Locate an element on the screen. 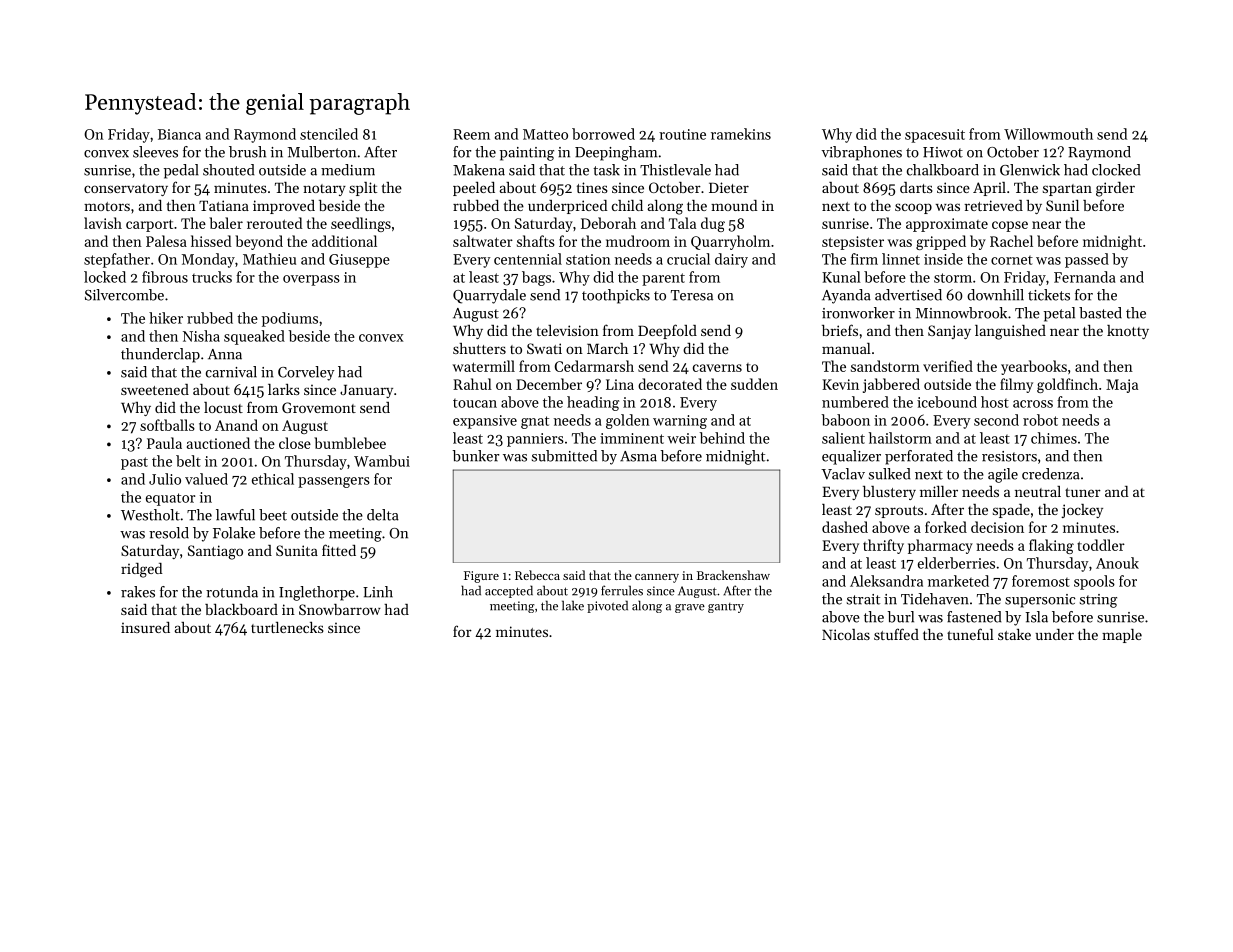  Quarrydale is located at coordinates (489, 296).
